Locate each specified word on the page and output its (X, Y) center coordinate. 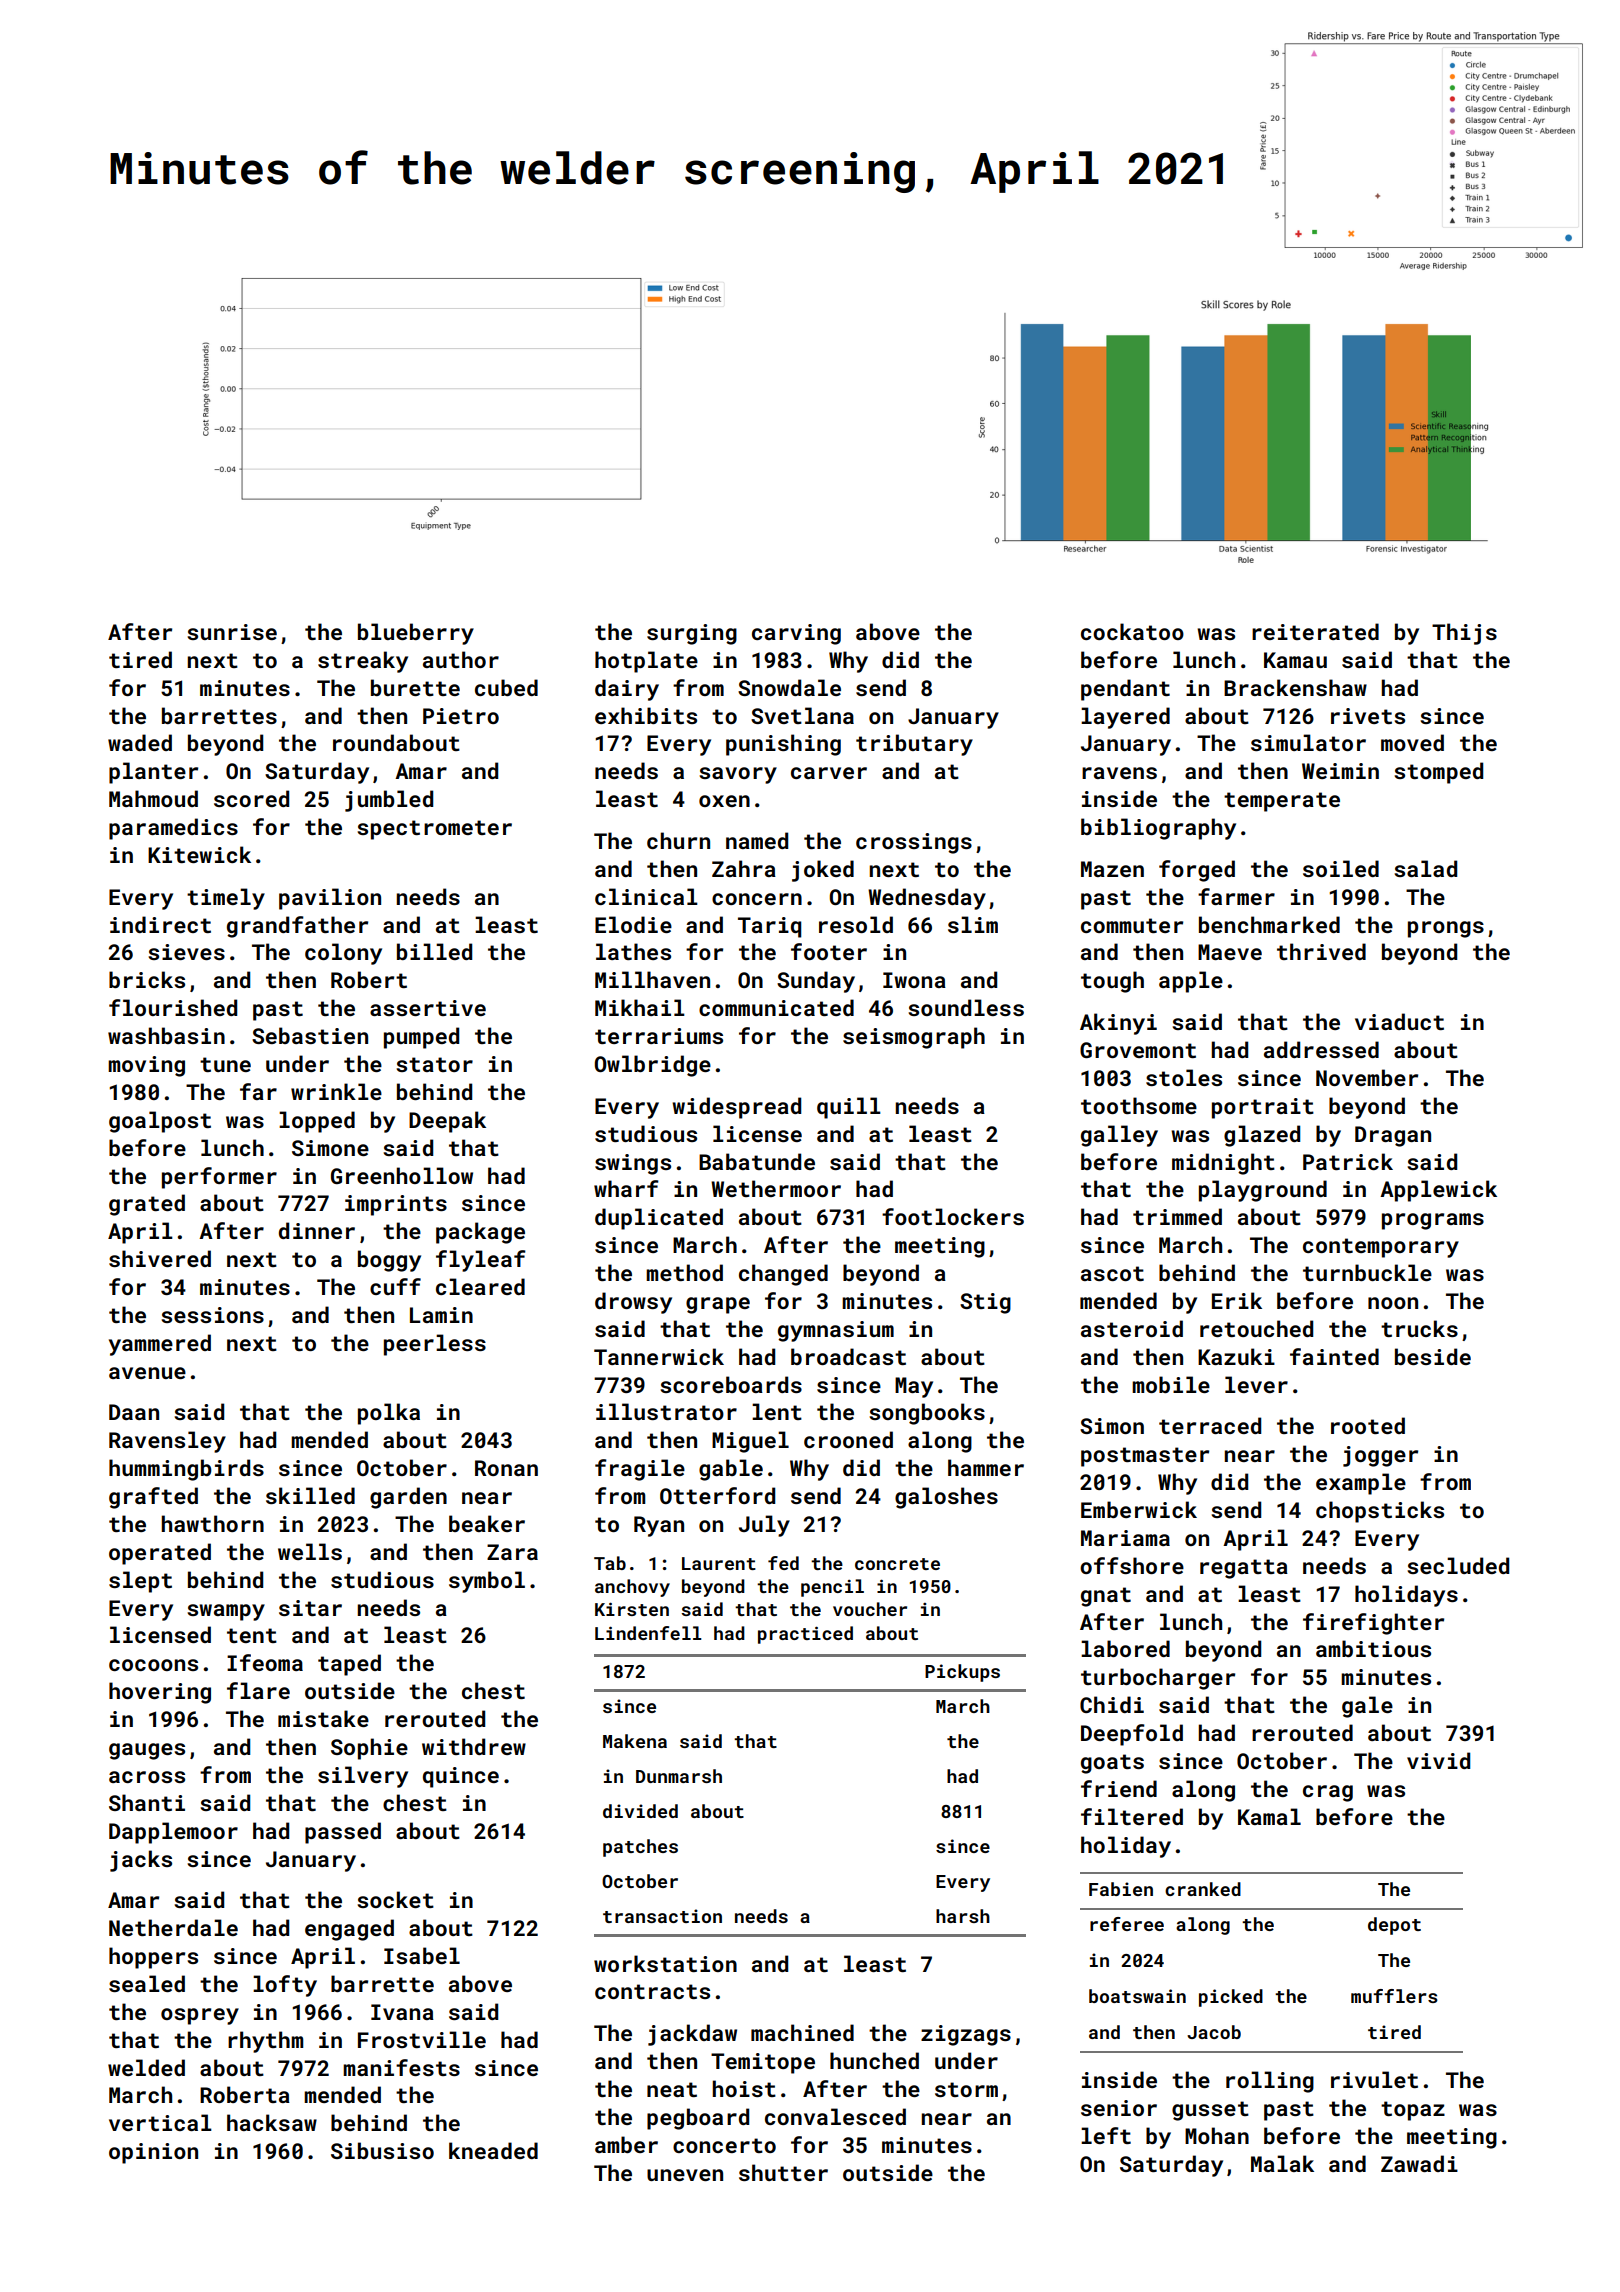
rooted (1368, 1425)
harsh (963, 1916)
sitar (310, 1608)
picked (1231, 1998)
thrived (1321, 951)
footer (829, 951)
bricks (147, 979)
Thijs (1464, 634)
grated (147, 1205)
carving (796, 634)
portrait (1263, 1108)
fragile (640, 1470)
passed (343, 1833)
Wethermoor (776, 1188)
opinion (153, 2153)
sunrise (232, 632)
